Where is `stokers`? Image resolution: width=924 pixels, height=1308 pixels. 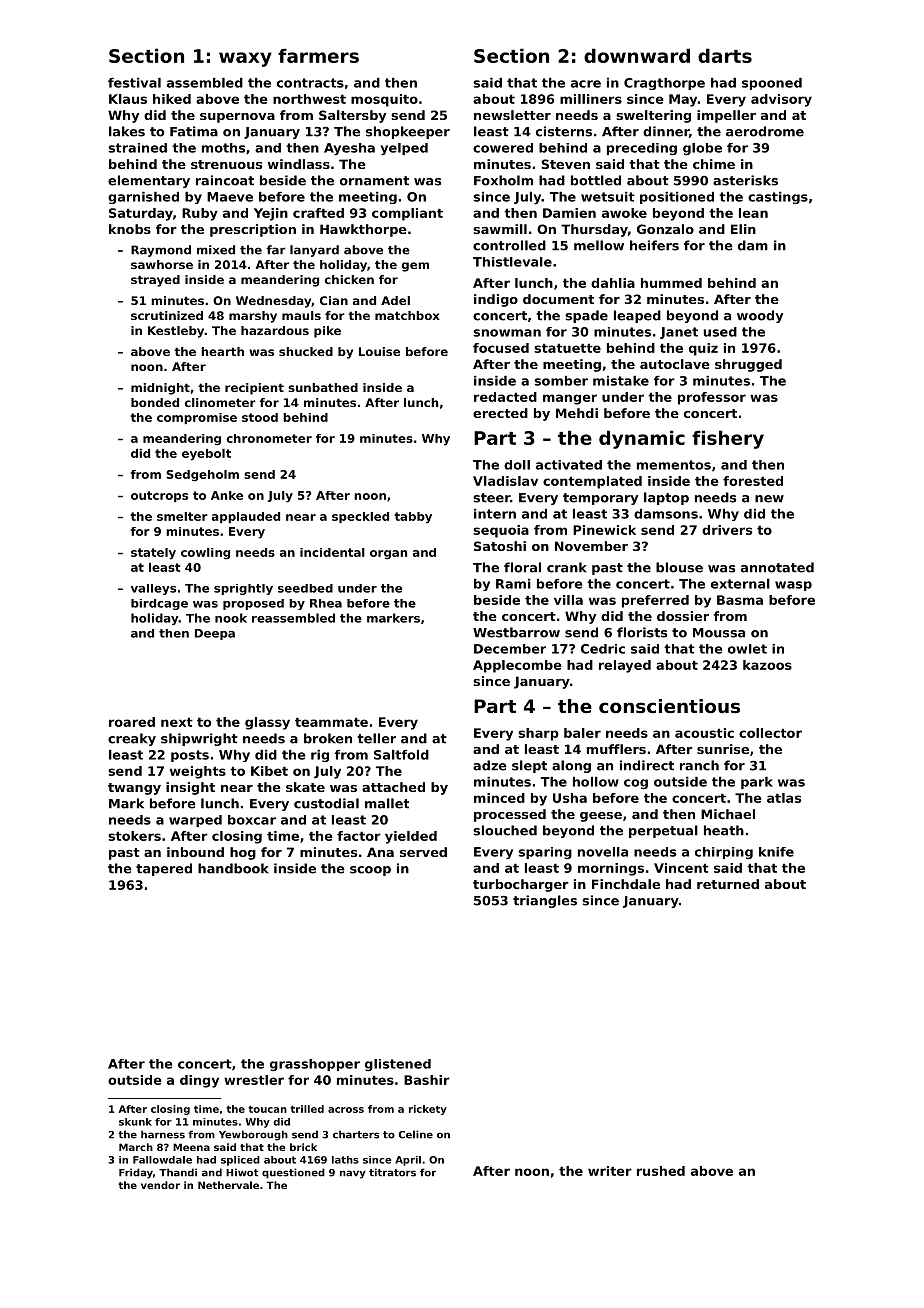 stokers is located at coordinates (134, 836).
